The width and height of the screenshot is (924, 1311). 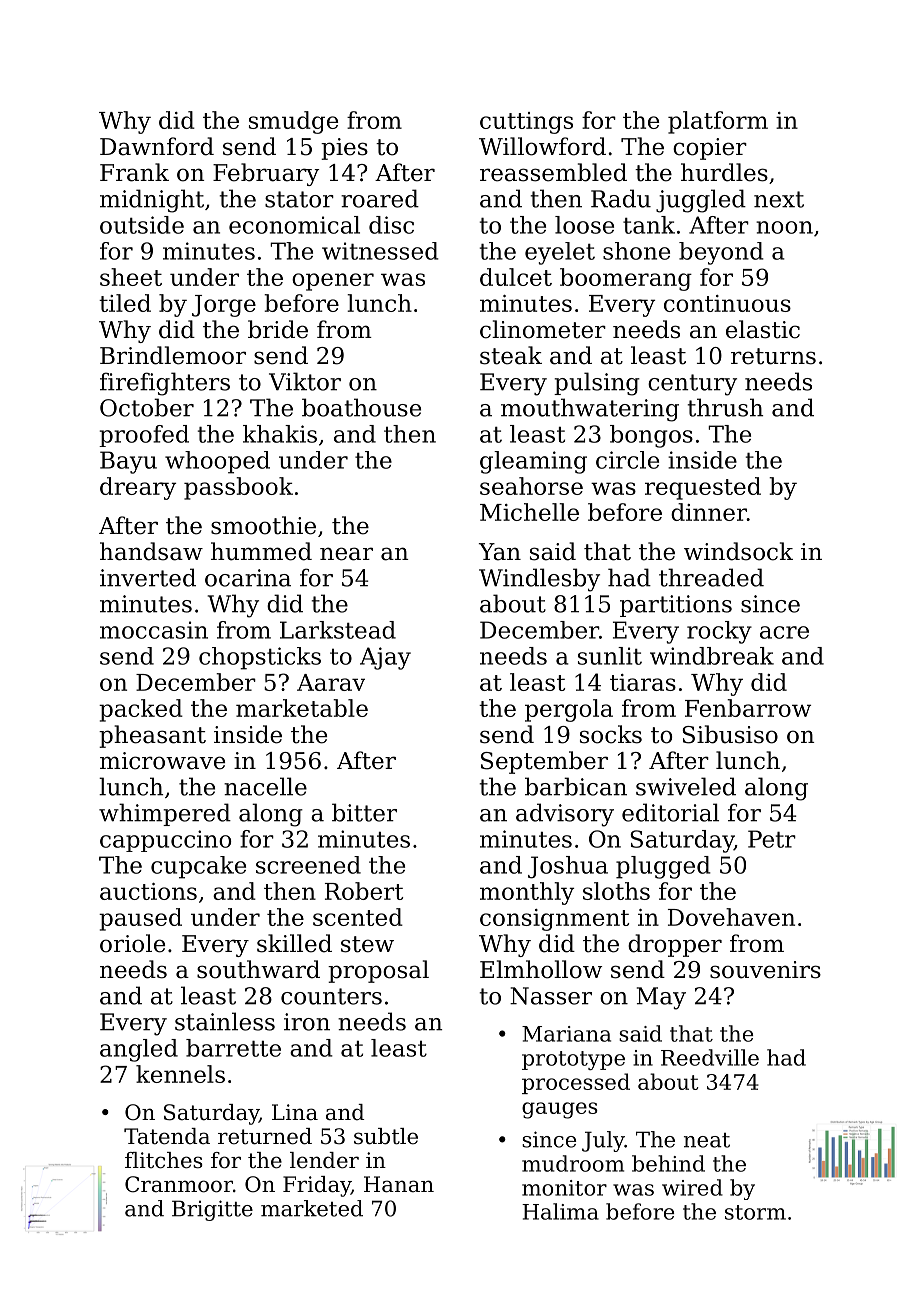 I want to click on Brigitte, so click(x=212, y=1210).
